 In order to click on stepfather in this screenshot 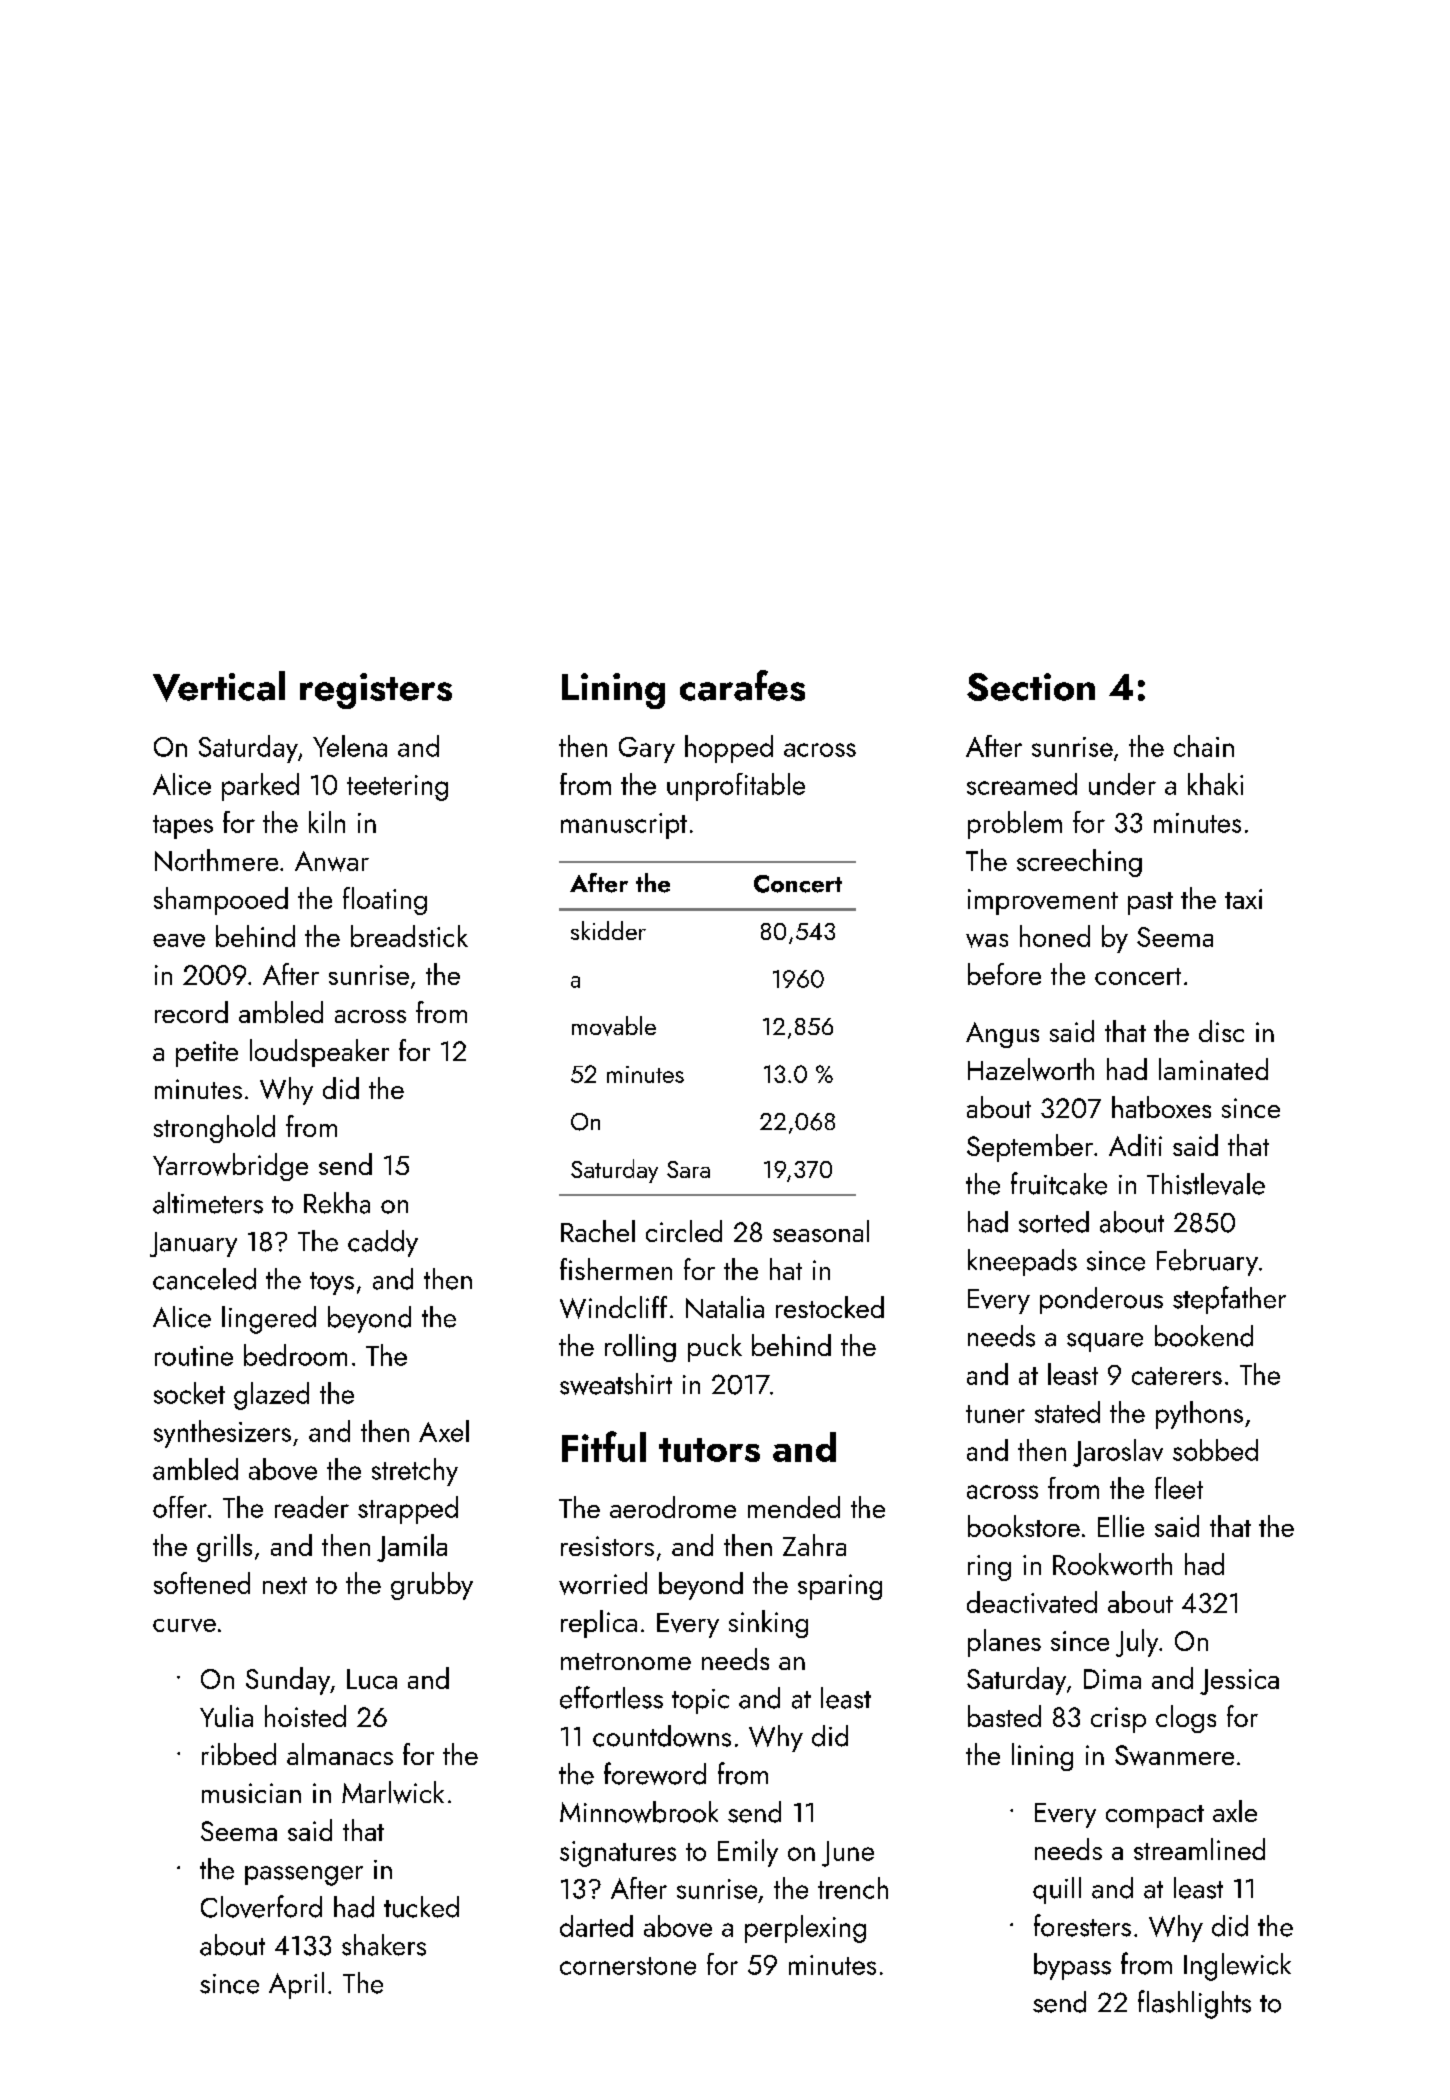, I will do `click(1229, 1300)`.
